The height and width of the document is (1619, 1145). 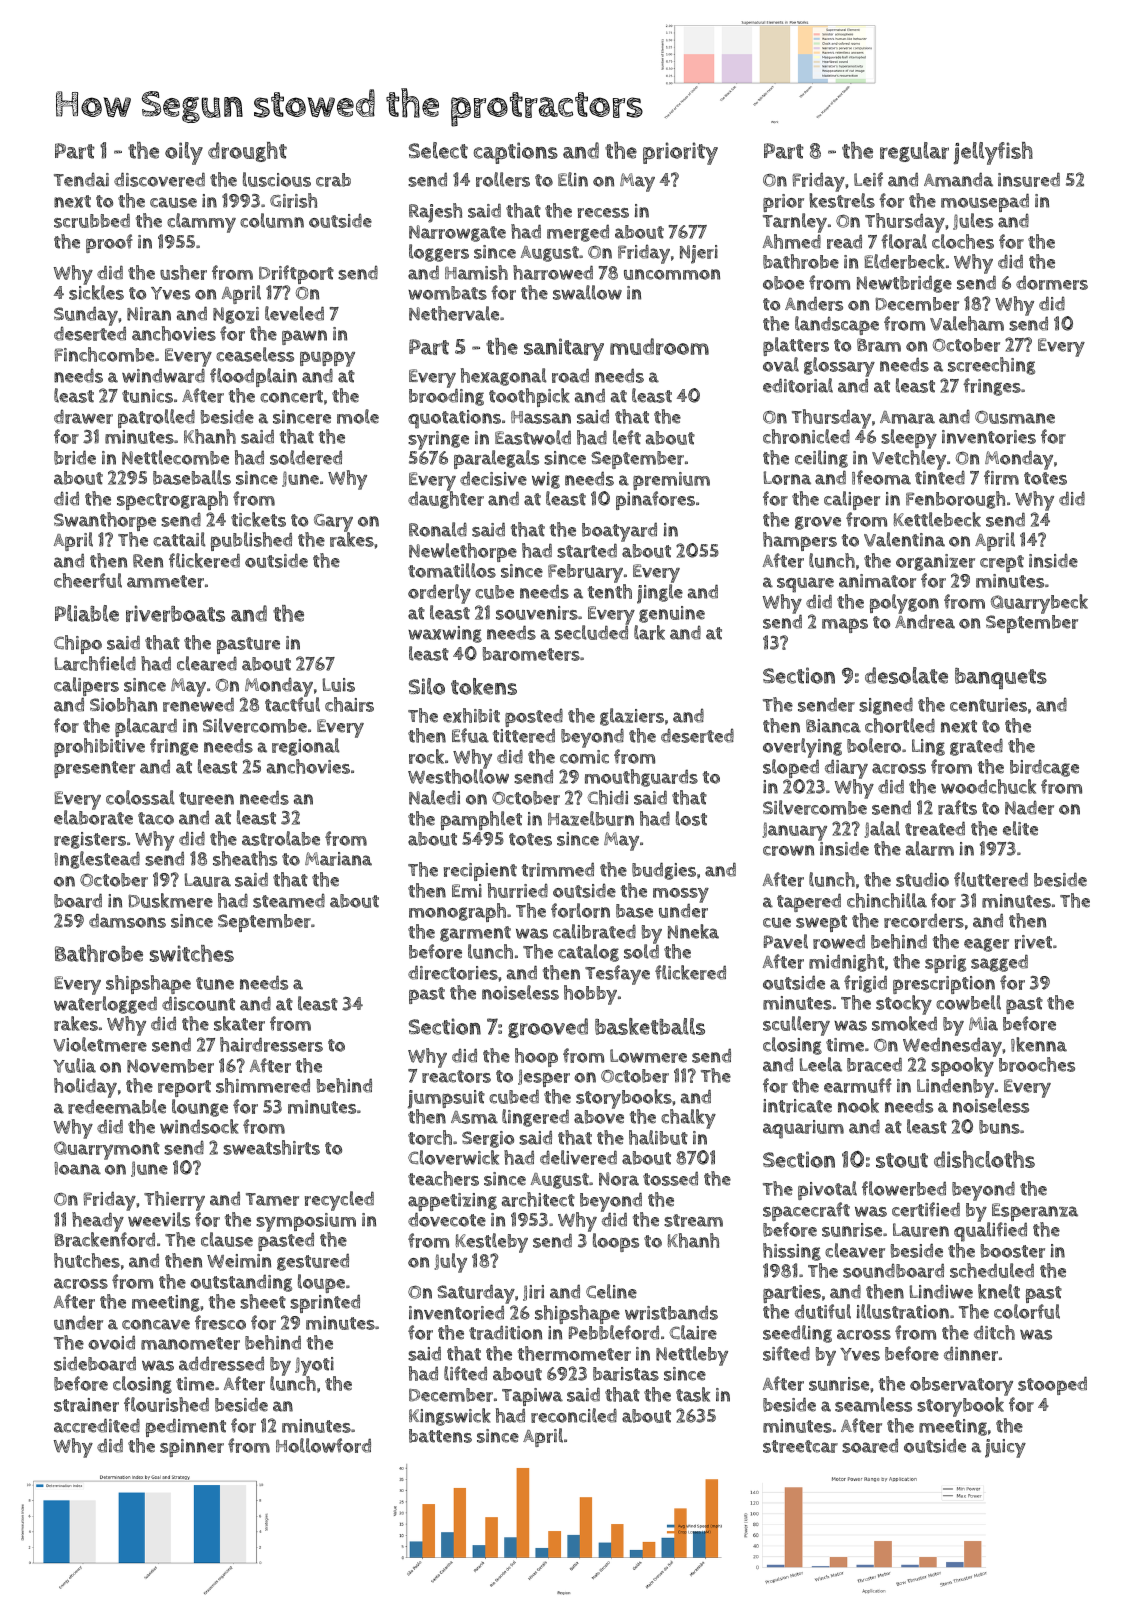 I want to click on buns, so click(x=999, y=1127).
